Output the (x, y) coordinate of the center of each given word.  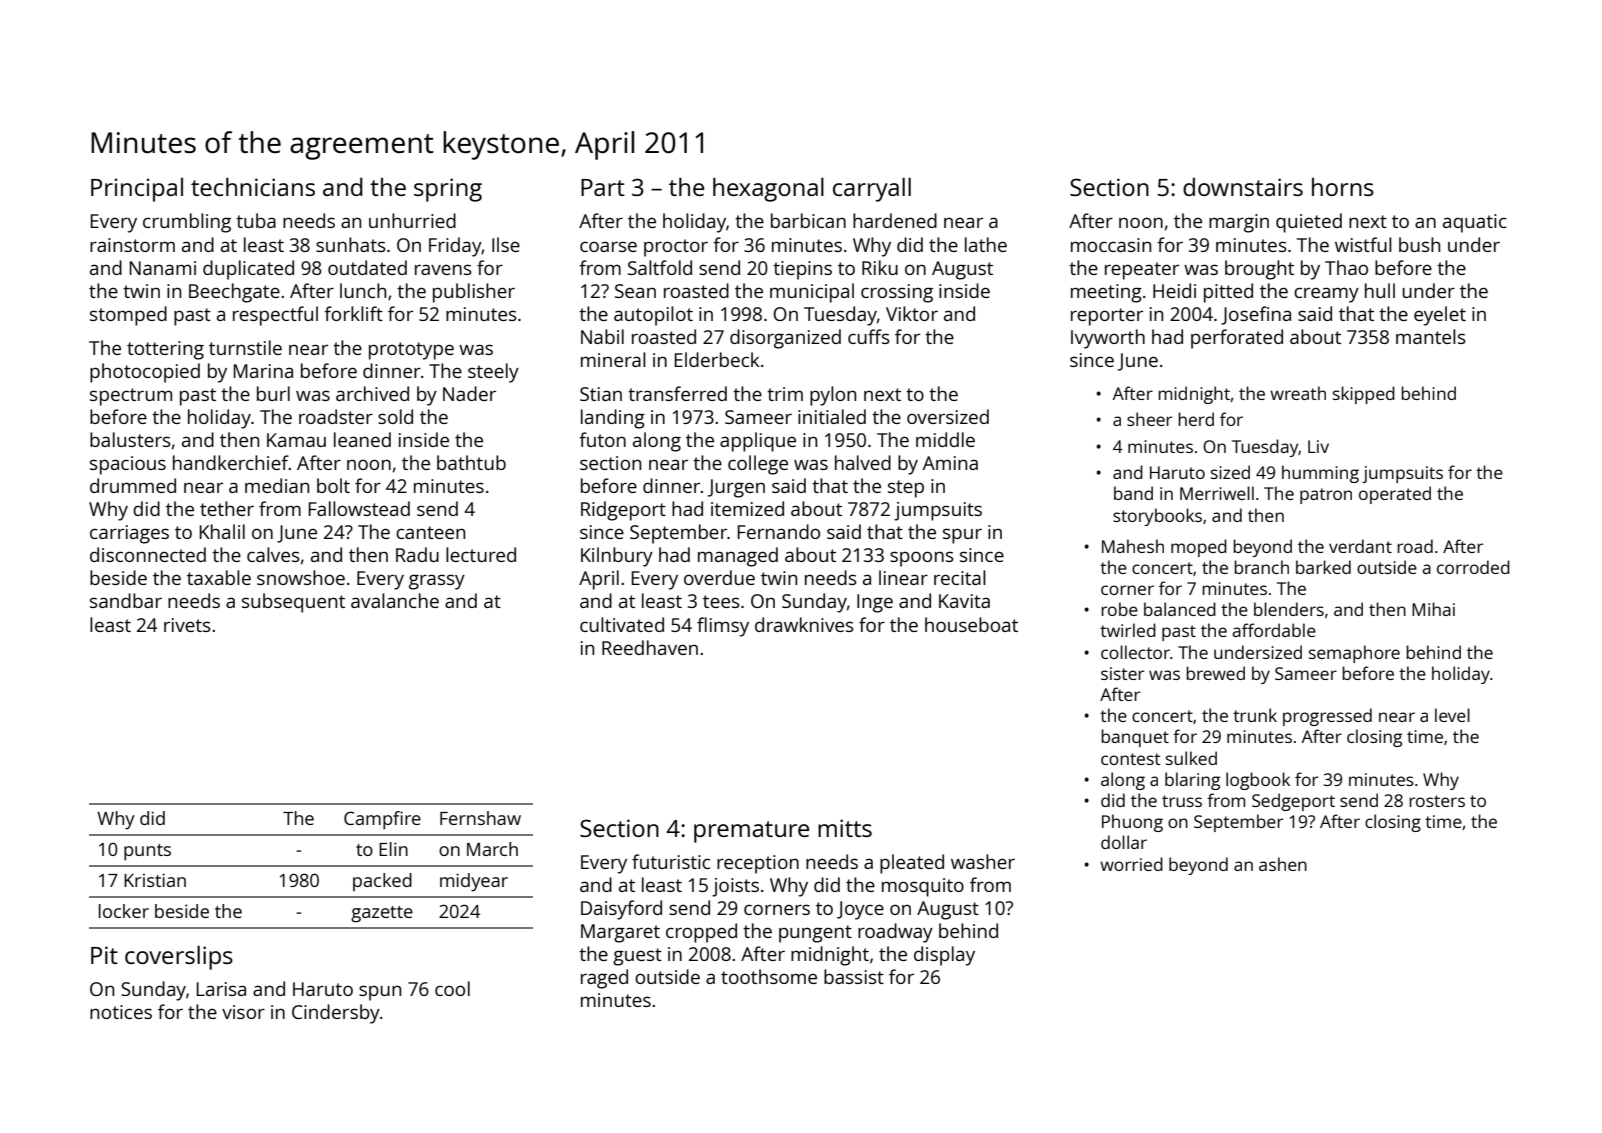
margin (1239, 223)
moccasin (1111, 245)
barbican (808, 220)
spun (380, 993)
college (758, 465)
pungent (815, 934)
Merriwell (1217, 493)
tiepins (802, 270)
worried (1131, 864)
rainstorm (132, 245)
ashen (1283, 864)
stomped (128, 316)
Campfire (382, 820)
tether (227, 508)
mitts (845, 828)
